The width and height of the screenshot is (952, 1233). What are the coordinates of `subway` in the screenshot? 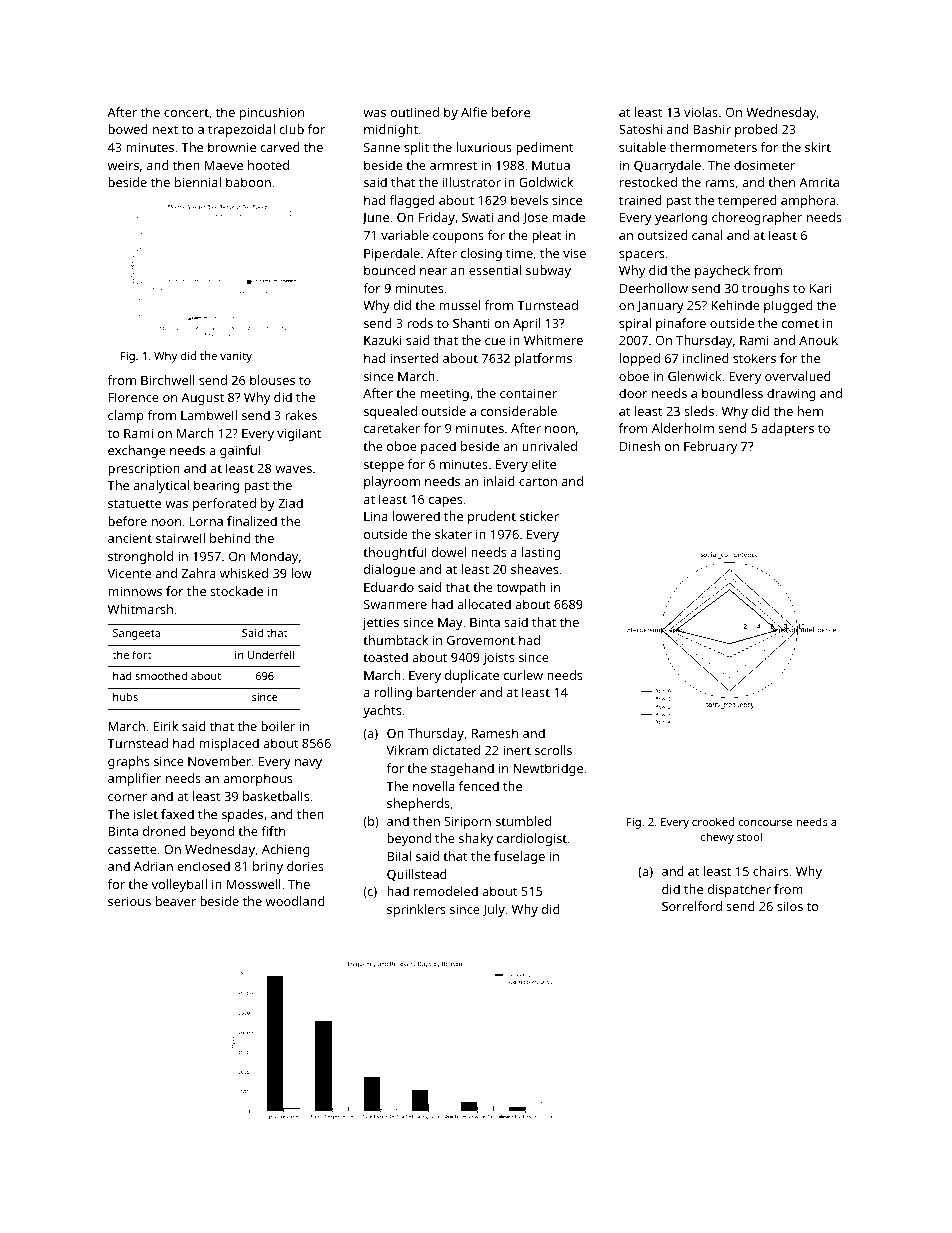 It's located at (548, 271).
